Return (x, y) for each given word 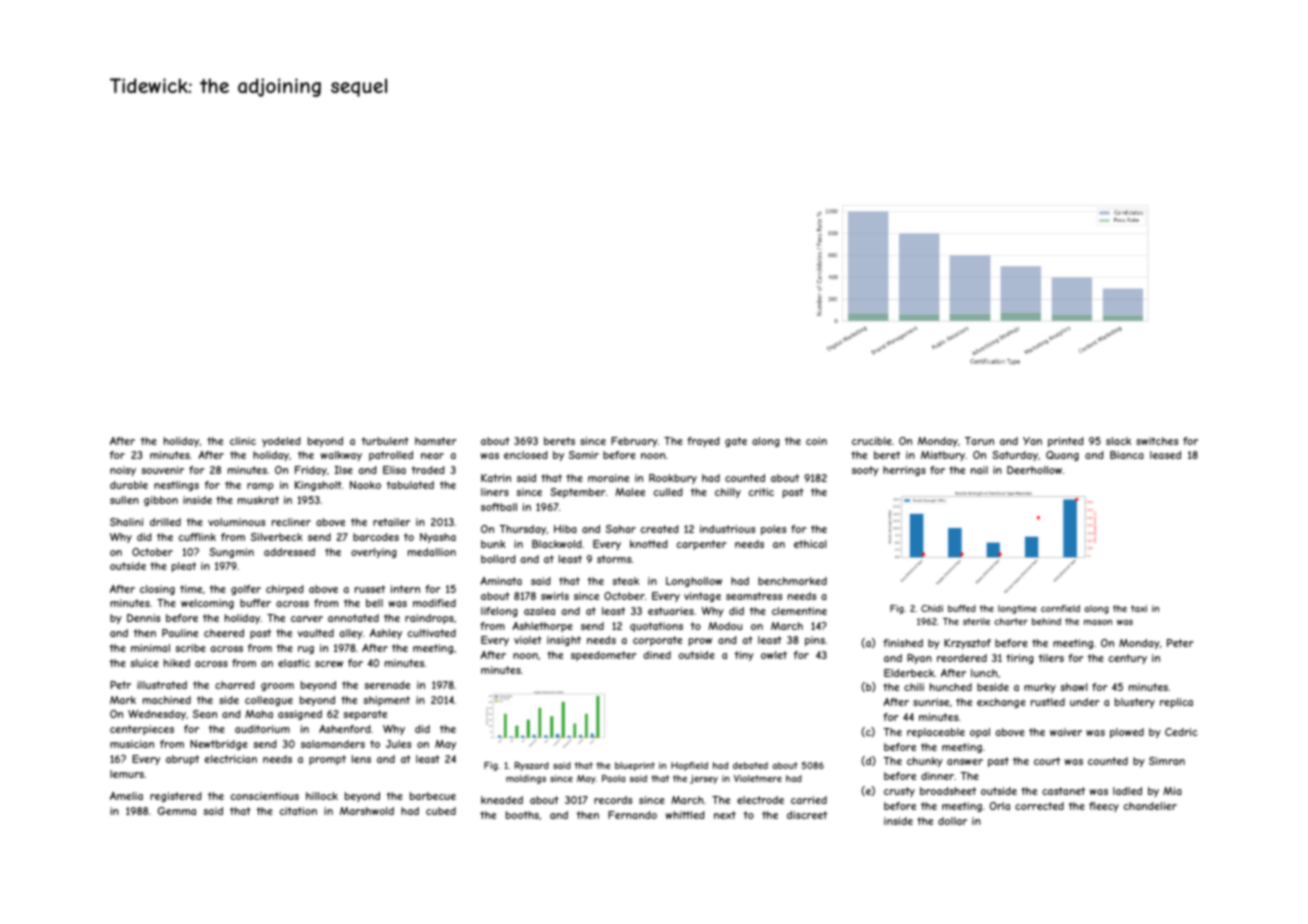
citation (298, 811)
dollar (952, 821)
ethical (810, 544)
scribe (190, 648)
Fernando (632, 815)
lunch (984, 673)
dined (657, 655)
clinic (243, 441)
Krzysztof (967, 644)
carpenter (701, 545)
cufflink (197, 537)
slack (1118, 441)
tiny (744, 656)
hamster (435, 441)
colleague (269, 701)
